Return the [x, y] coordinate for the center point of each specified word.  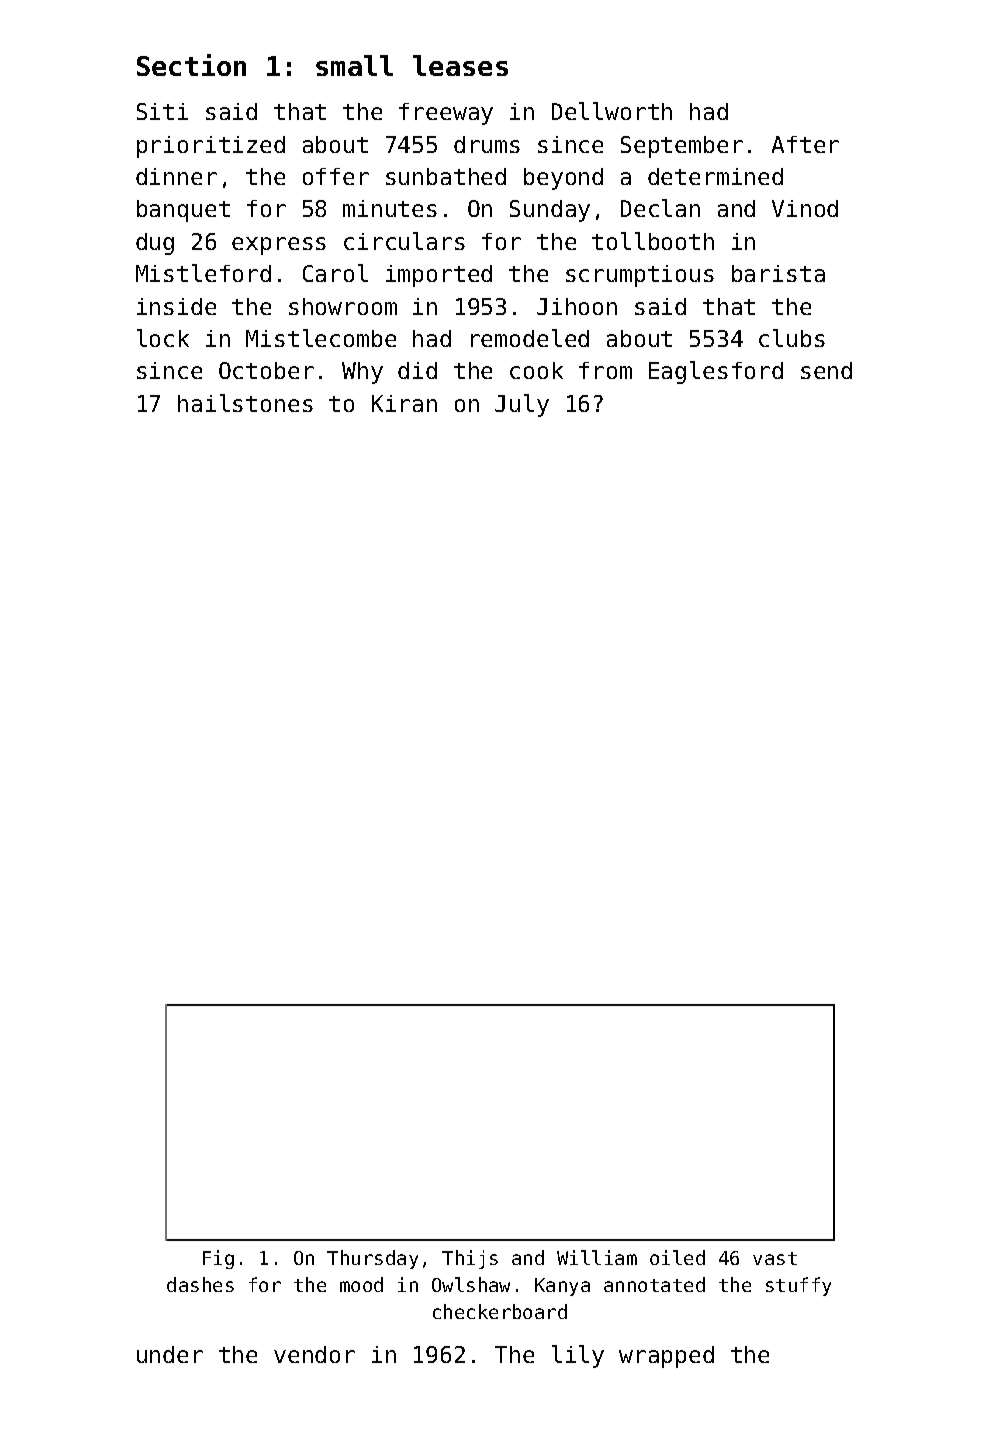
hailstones [245, 403]
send [826, 370]
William [597, 1257]
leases [460, 65]
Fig [218, 1259]
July [522, 405]
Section [191, 65]
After [805, 144]
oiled [677, 1257]
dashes [200, 1284]
